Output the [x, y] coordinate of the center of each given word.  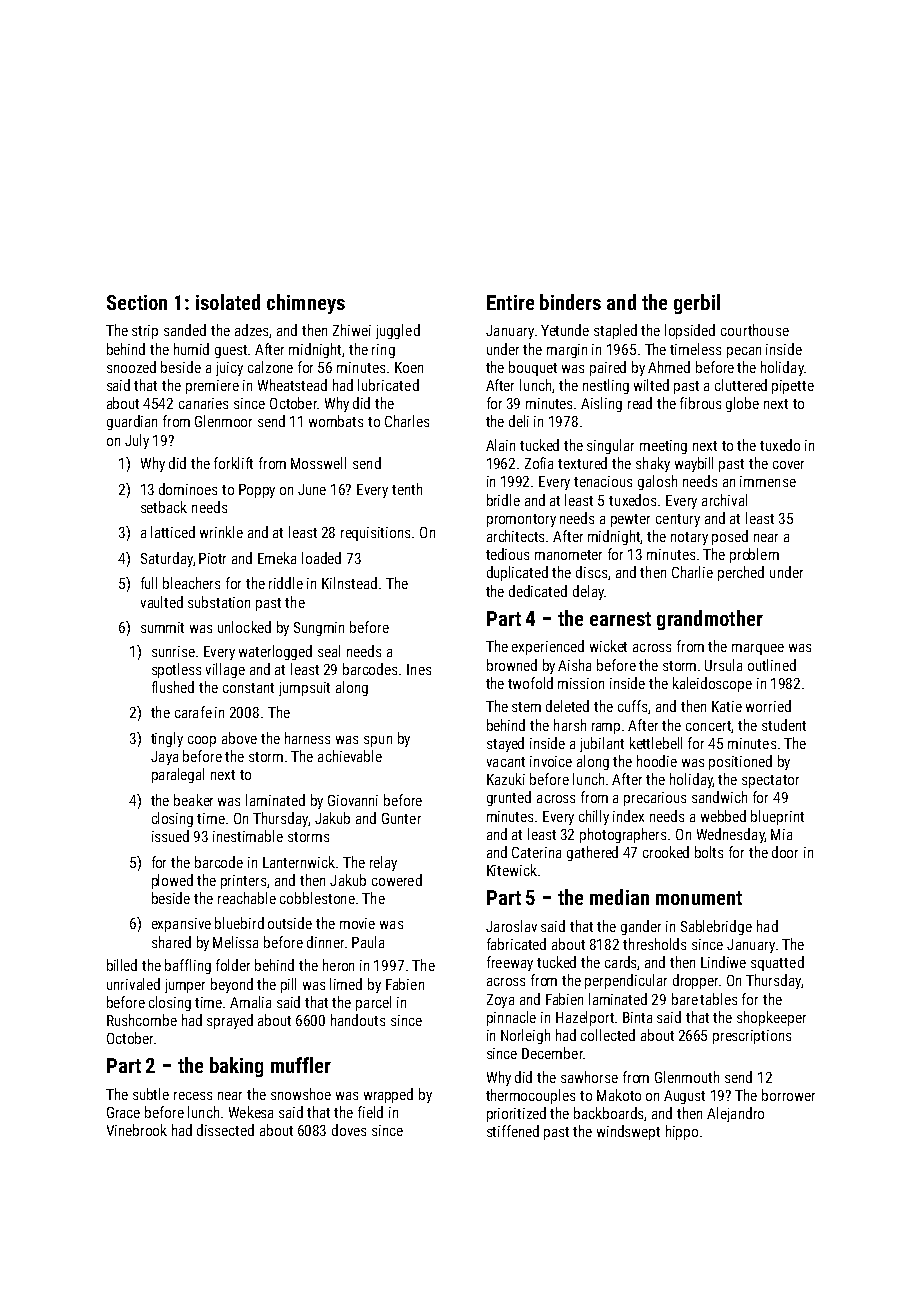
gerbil [697, 304]
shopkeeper [771, 1018]
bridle [503, 500]
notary [689, 538]
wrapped [388, 1095]
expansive [181, 925]
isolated [228, 302]
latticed [173, 532]
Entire [510, 302]
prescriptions [752, 1037]
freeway [510, 963]
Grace [123, 1112]
